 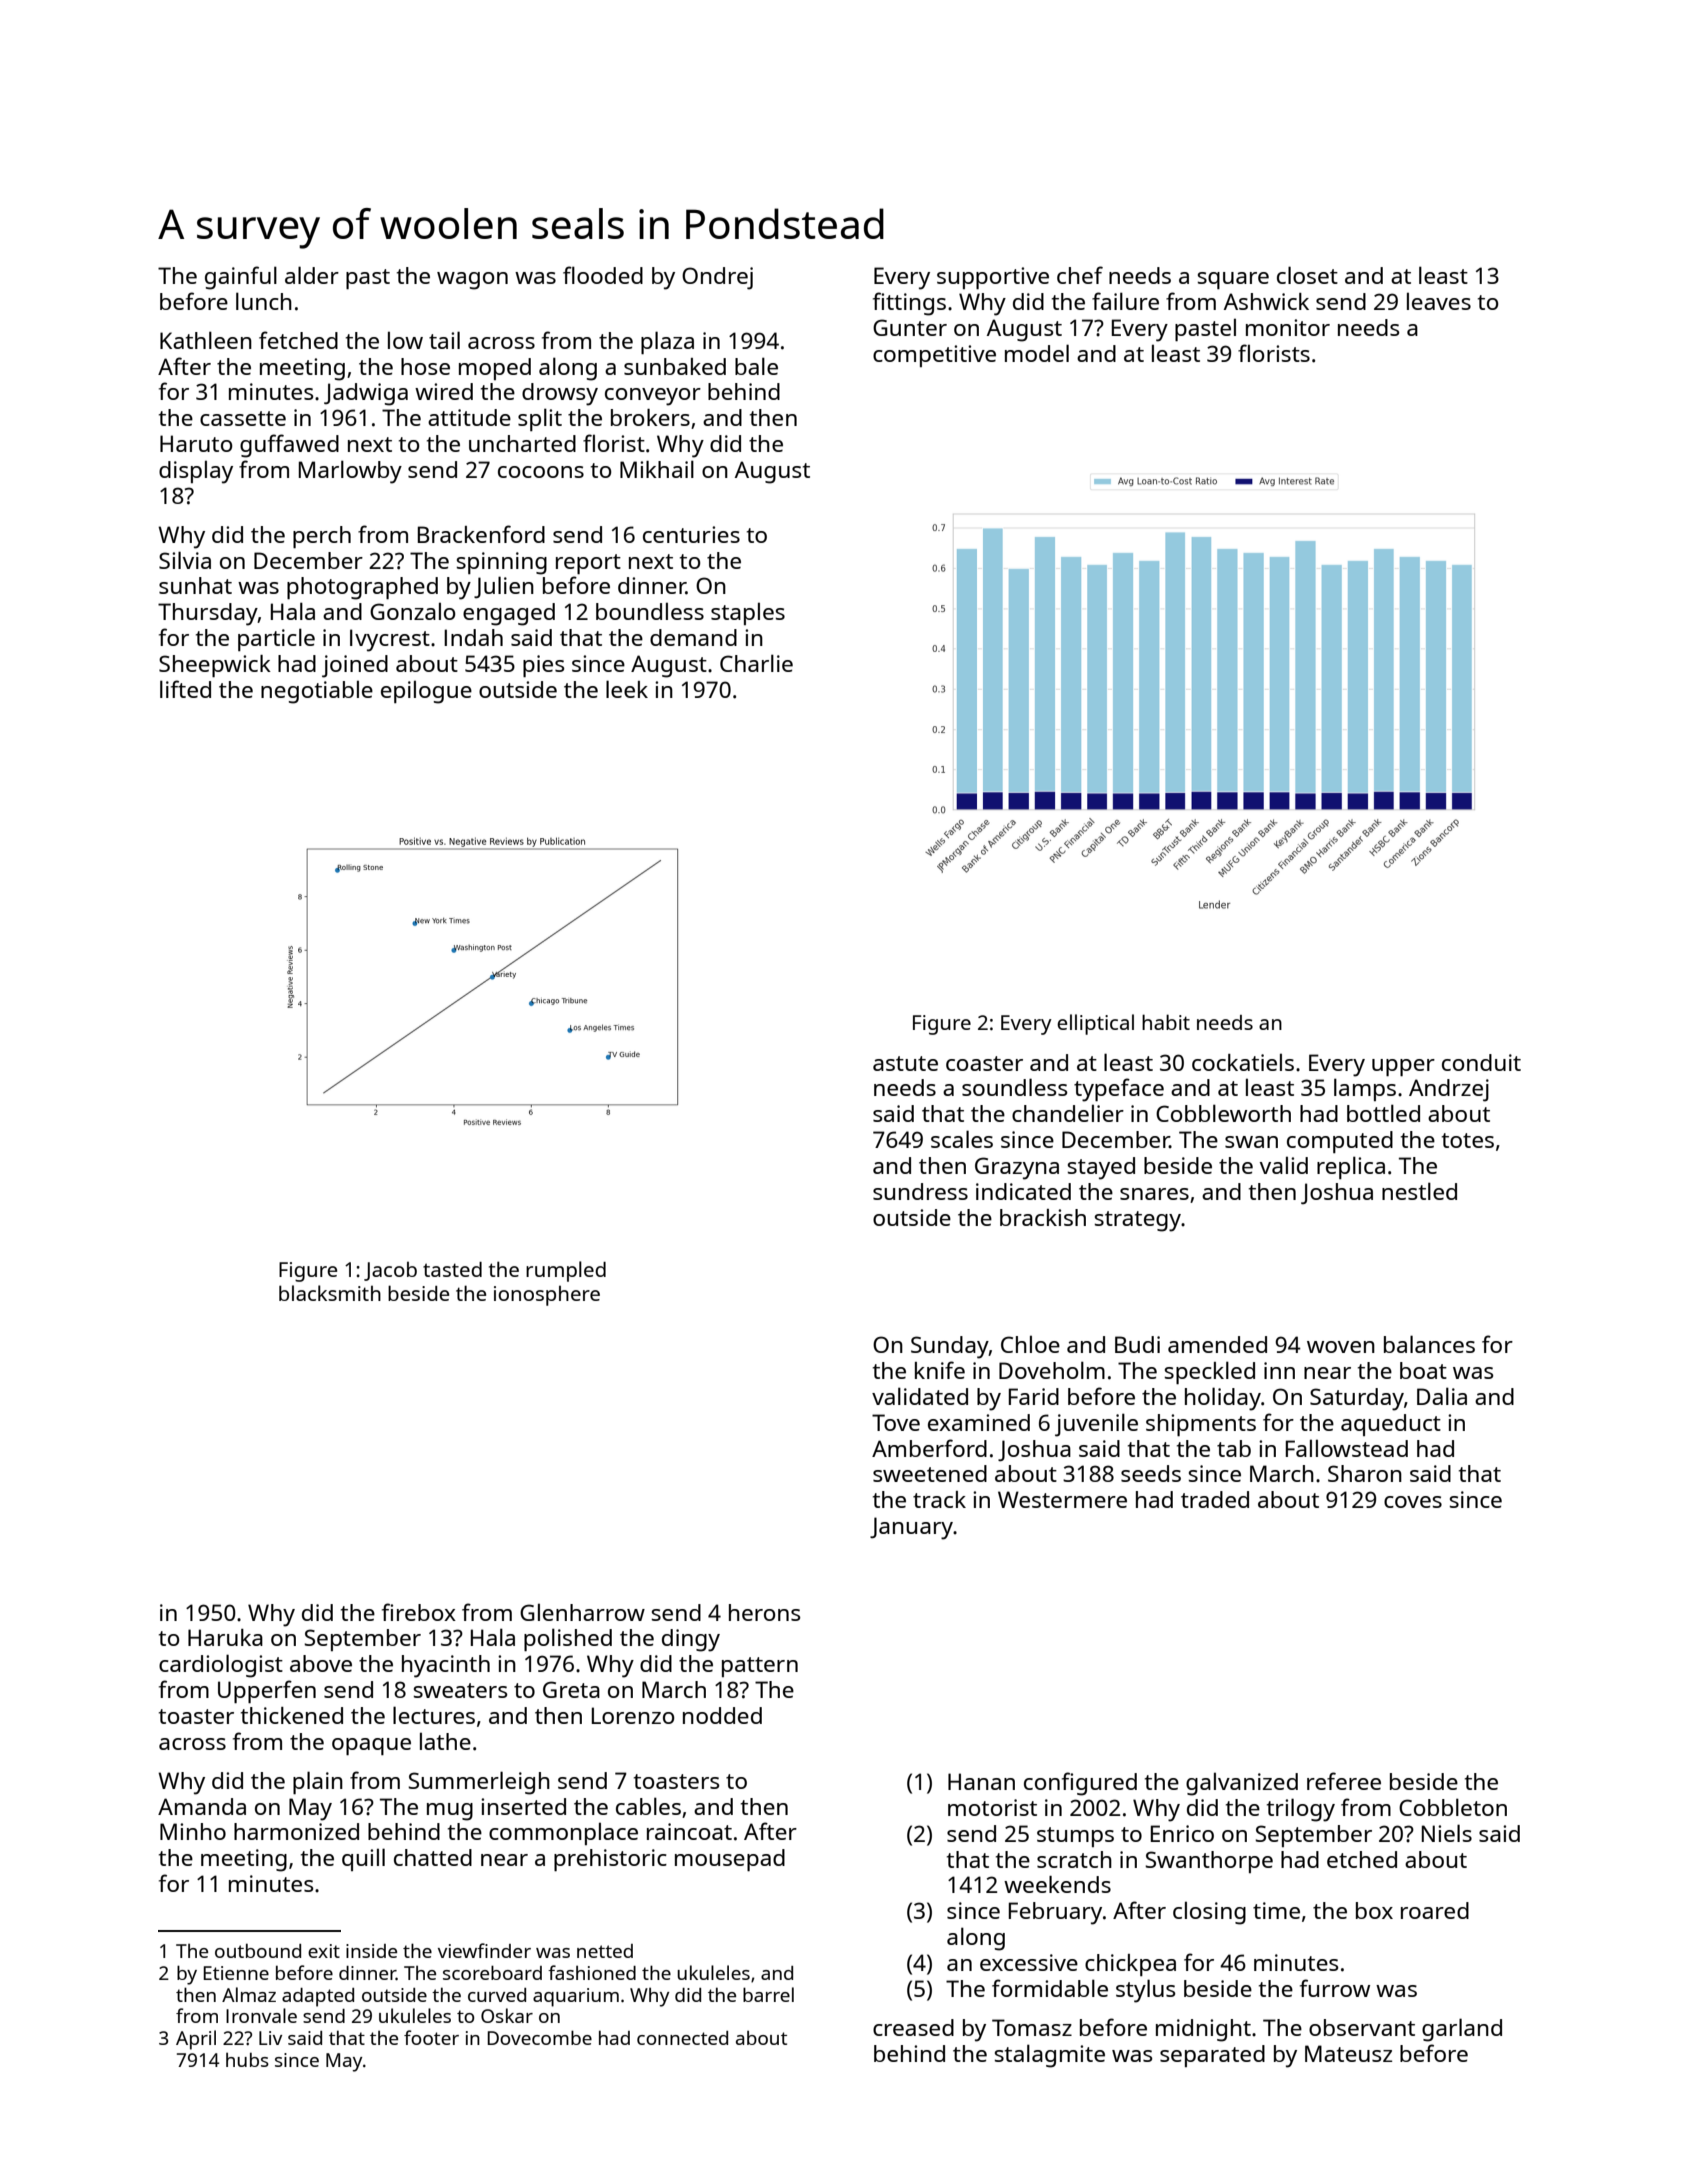 I want to click on supportive, so click(x=993, y=278).
